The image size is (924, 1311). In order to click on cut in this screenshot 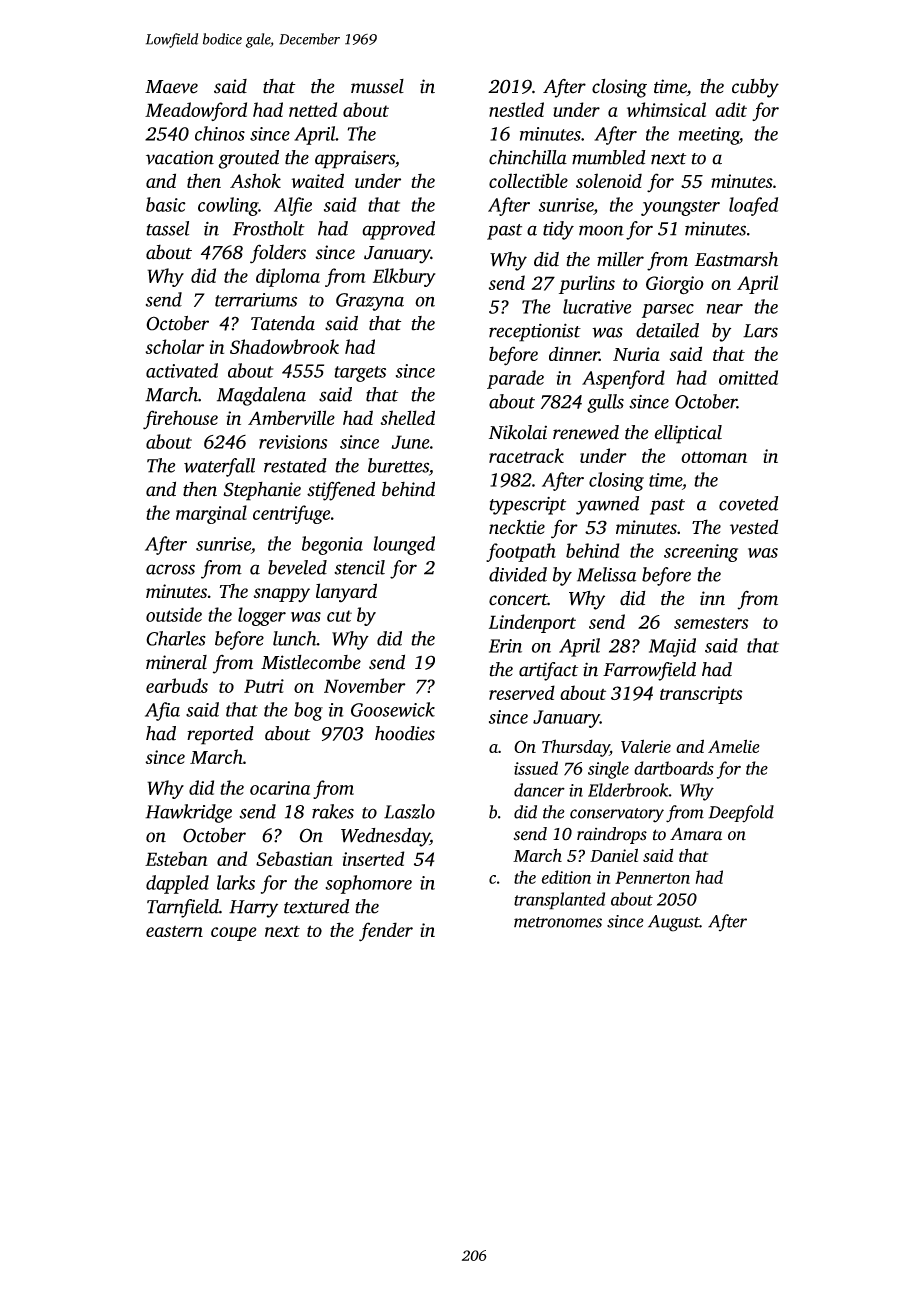, I will do `click(339, 616)`.
